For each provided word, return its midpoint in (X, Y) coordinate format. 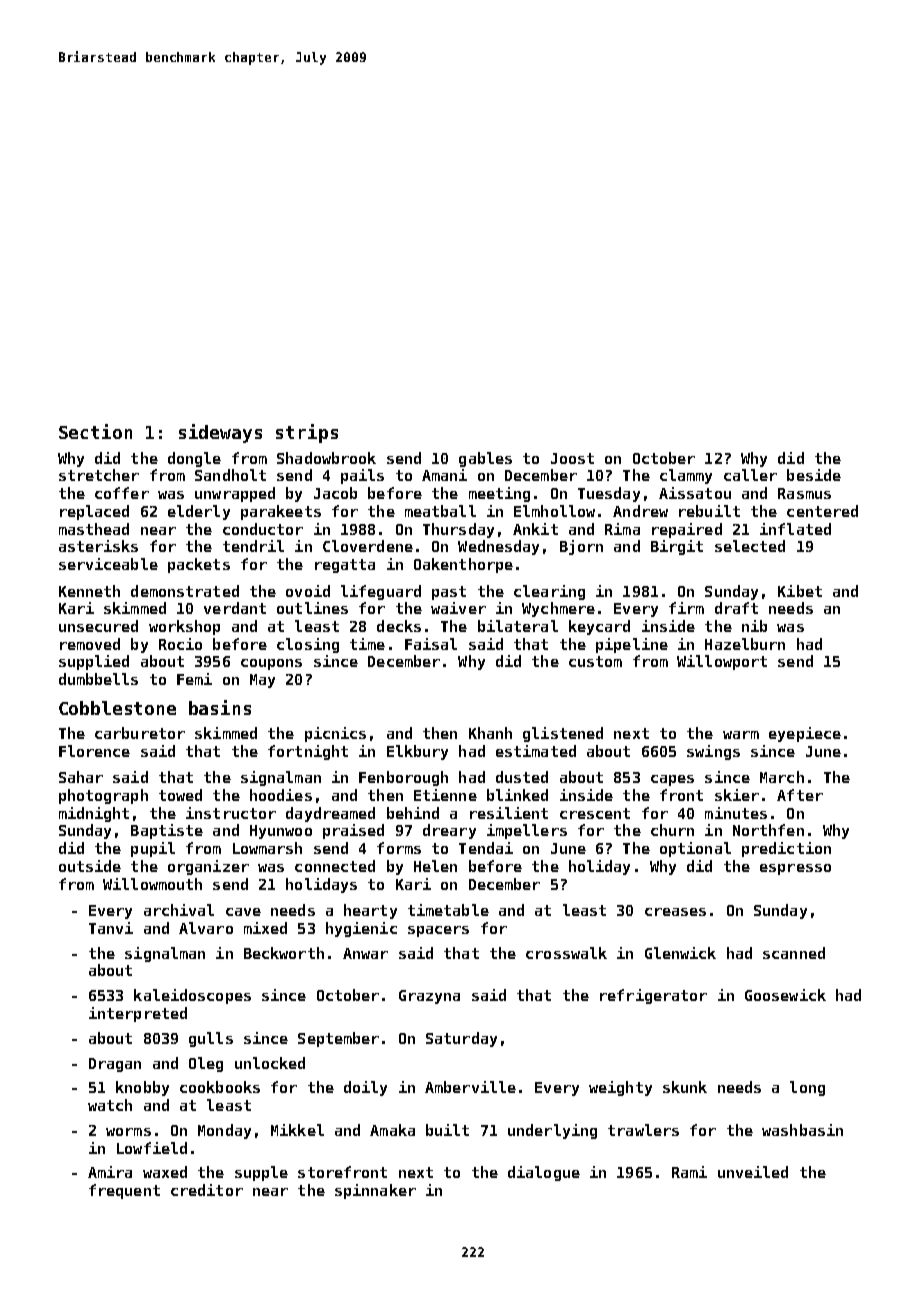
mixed (265, 928)
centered (822, 511)
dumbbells (98, 679)
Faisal (431, 644)
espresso (795, 869)
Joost (572, 458)
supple (261, 1173)
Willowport (722, 662)
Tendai (486, 848)
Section (95, 431)
